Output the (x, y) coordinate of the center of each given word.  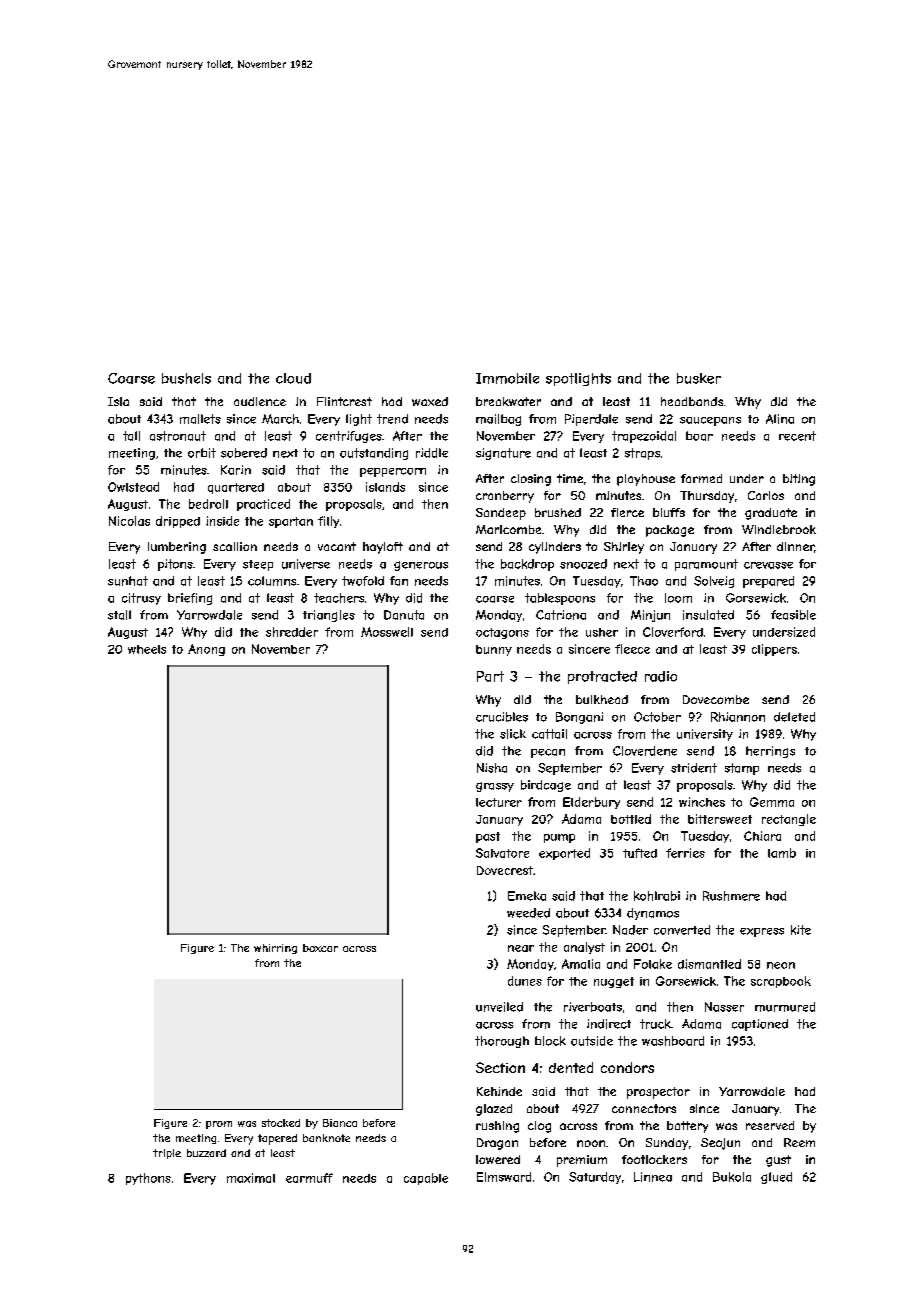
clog (539, 1127)
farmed (701, 478)
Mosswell (387, 632)
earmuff (309, 1178)
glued (776, 1178)
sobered (244, 453)
